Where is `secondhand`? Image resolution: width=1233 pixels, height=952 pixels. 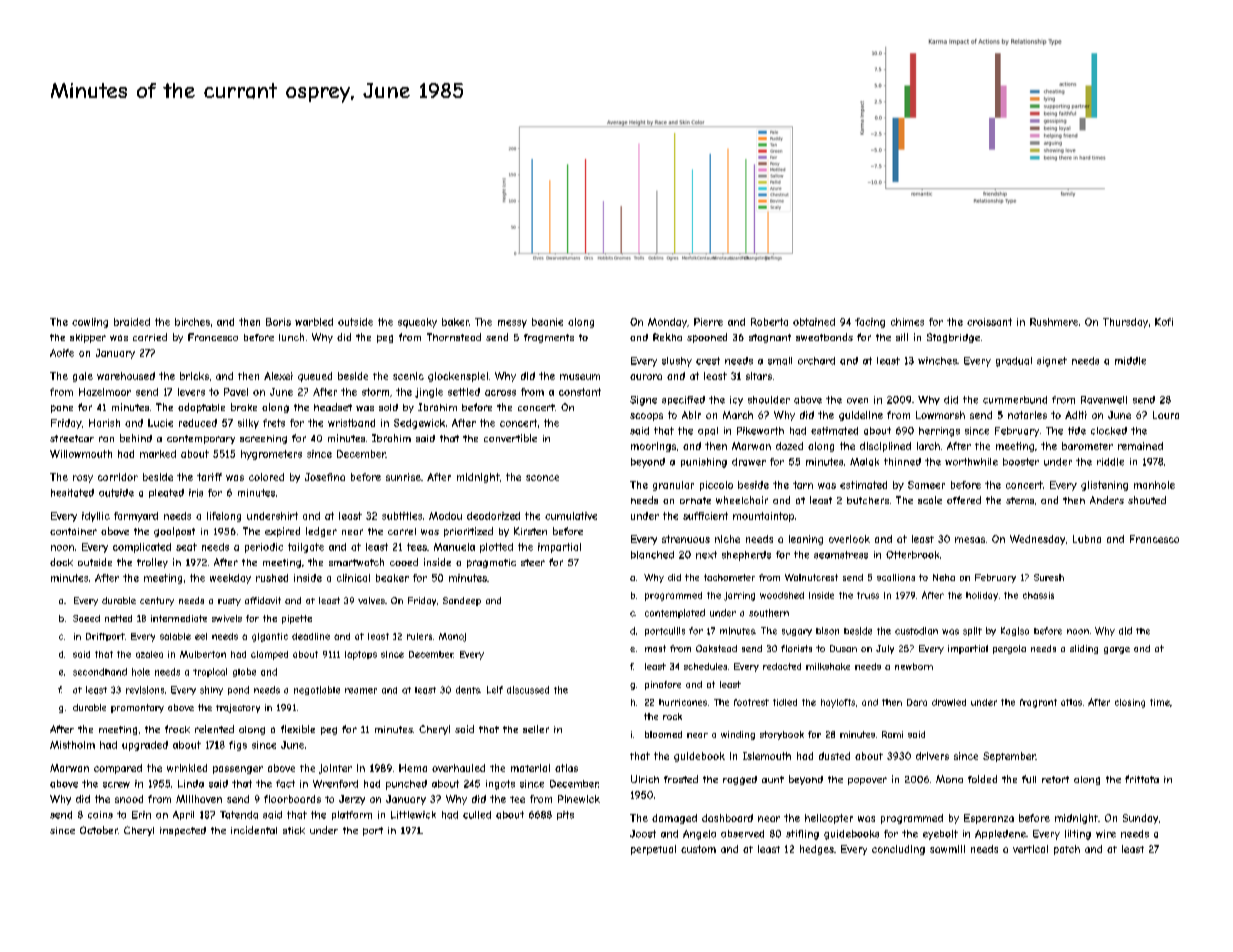
secondhand is located at coordinates (100, 672).
